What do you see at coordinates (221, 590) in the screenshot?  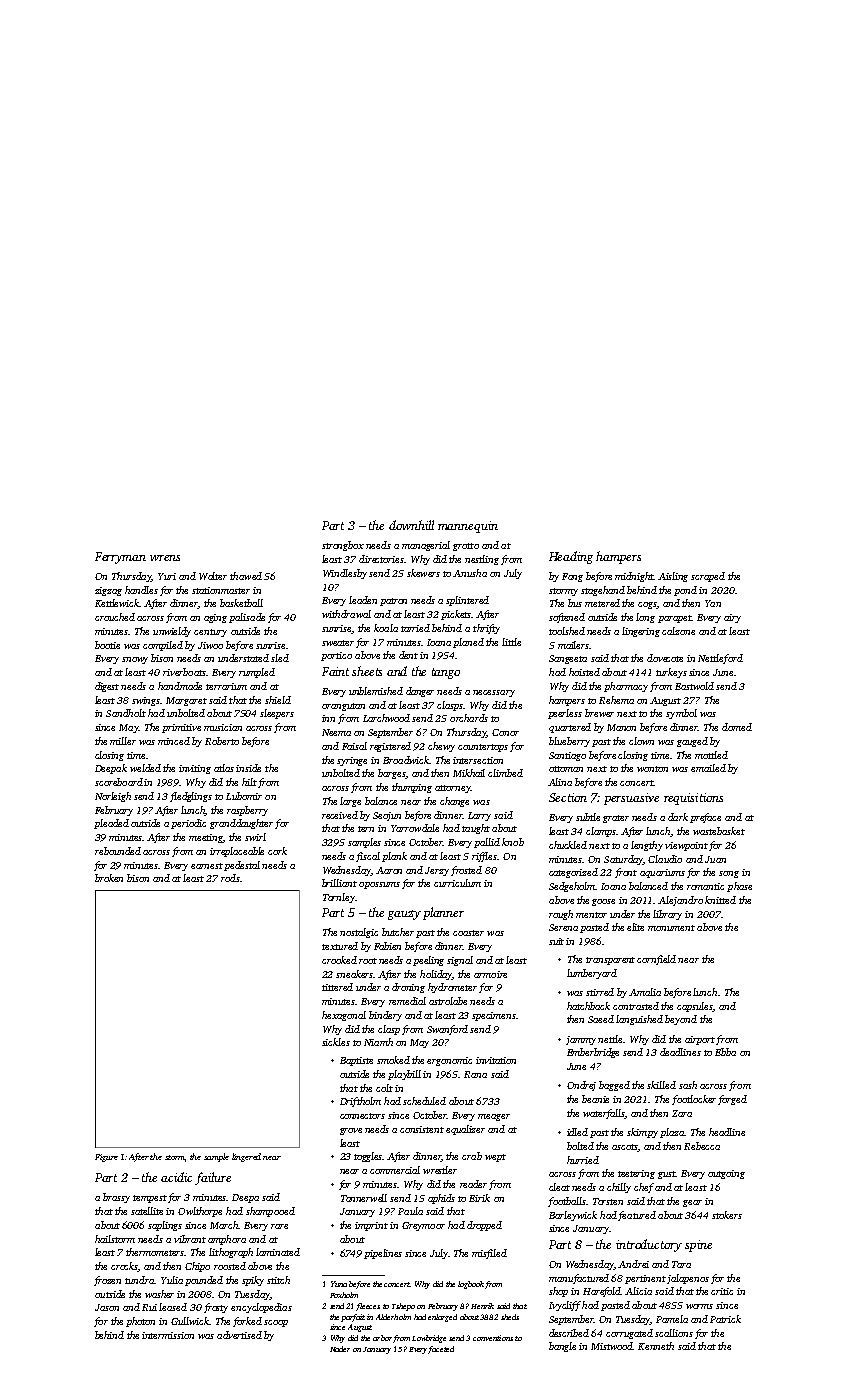 I see `stationmaster` at bounding box center [221, 590].
